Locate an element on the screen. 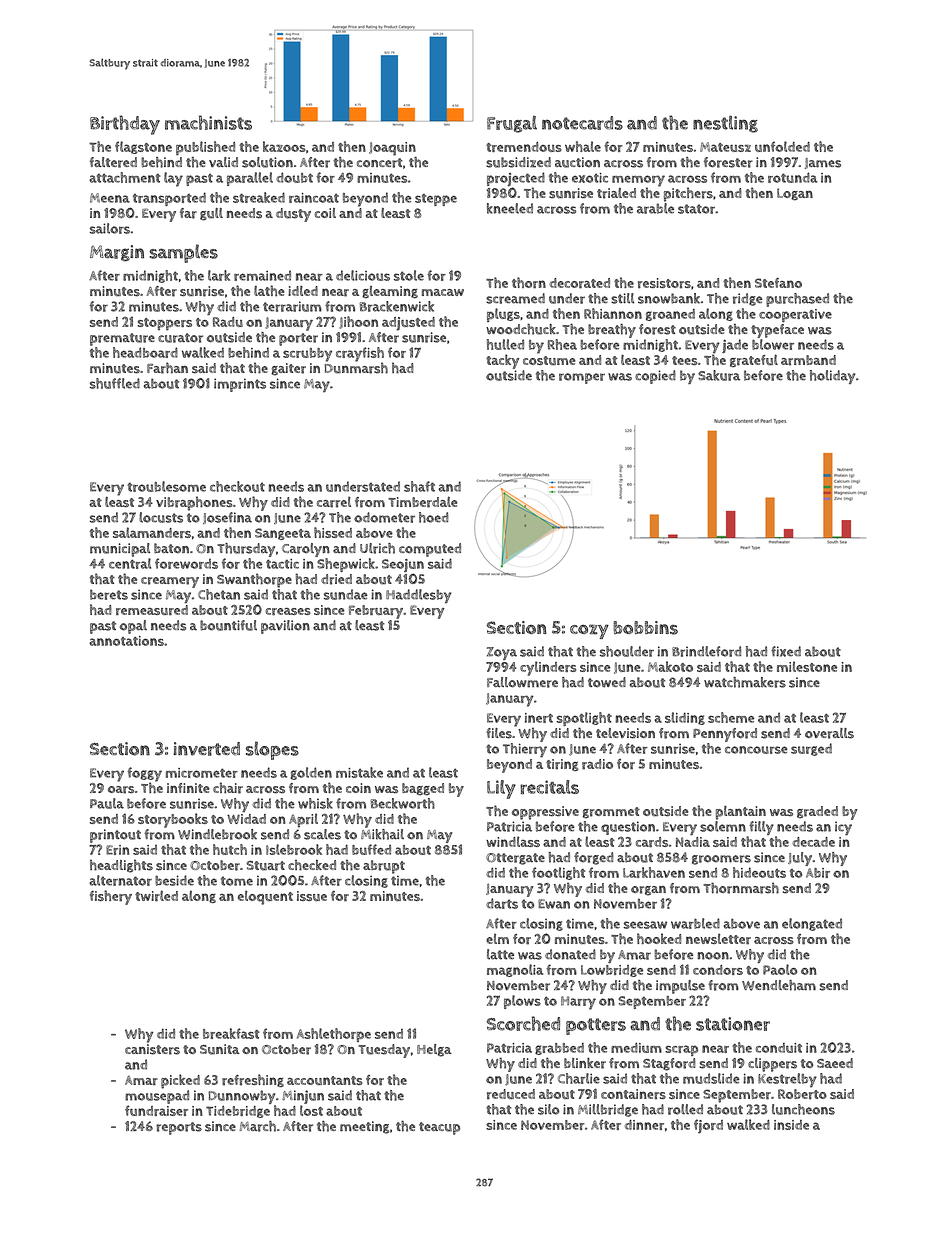  foggy is located at coordinates (144, 774).
